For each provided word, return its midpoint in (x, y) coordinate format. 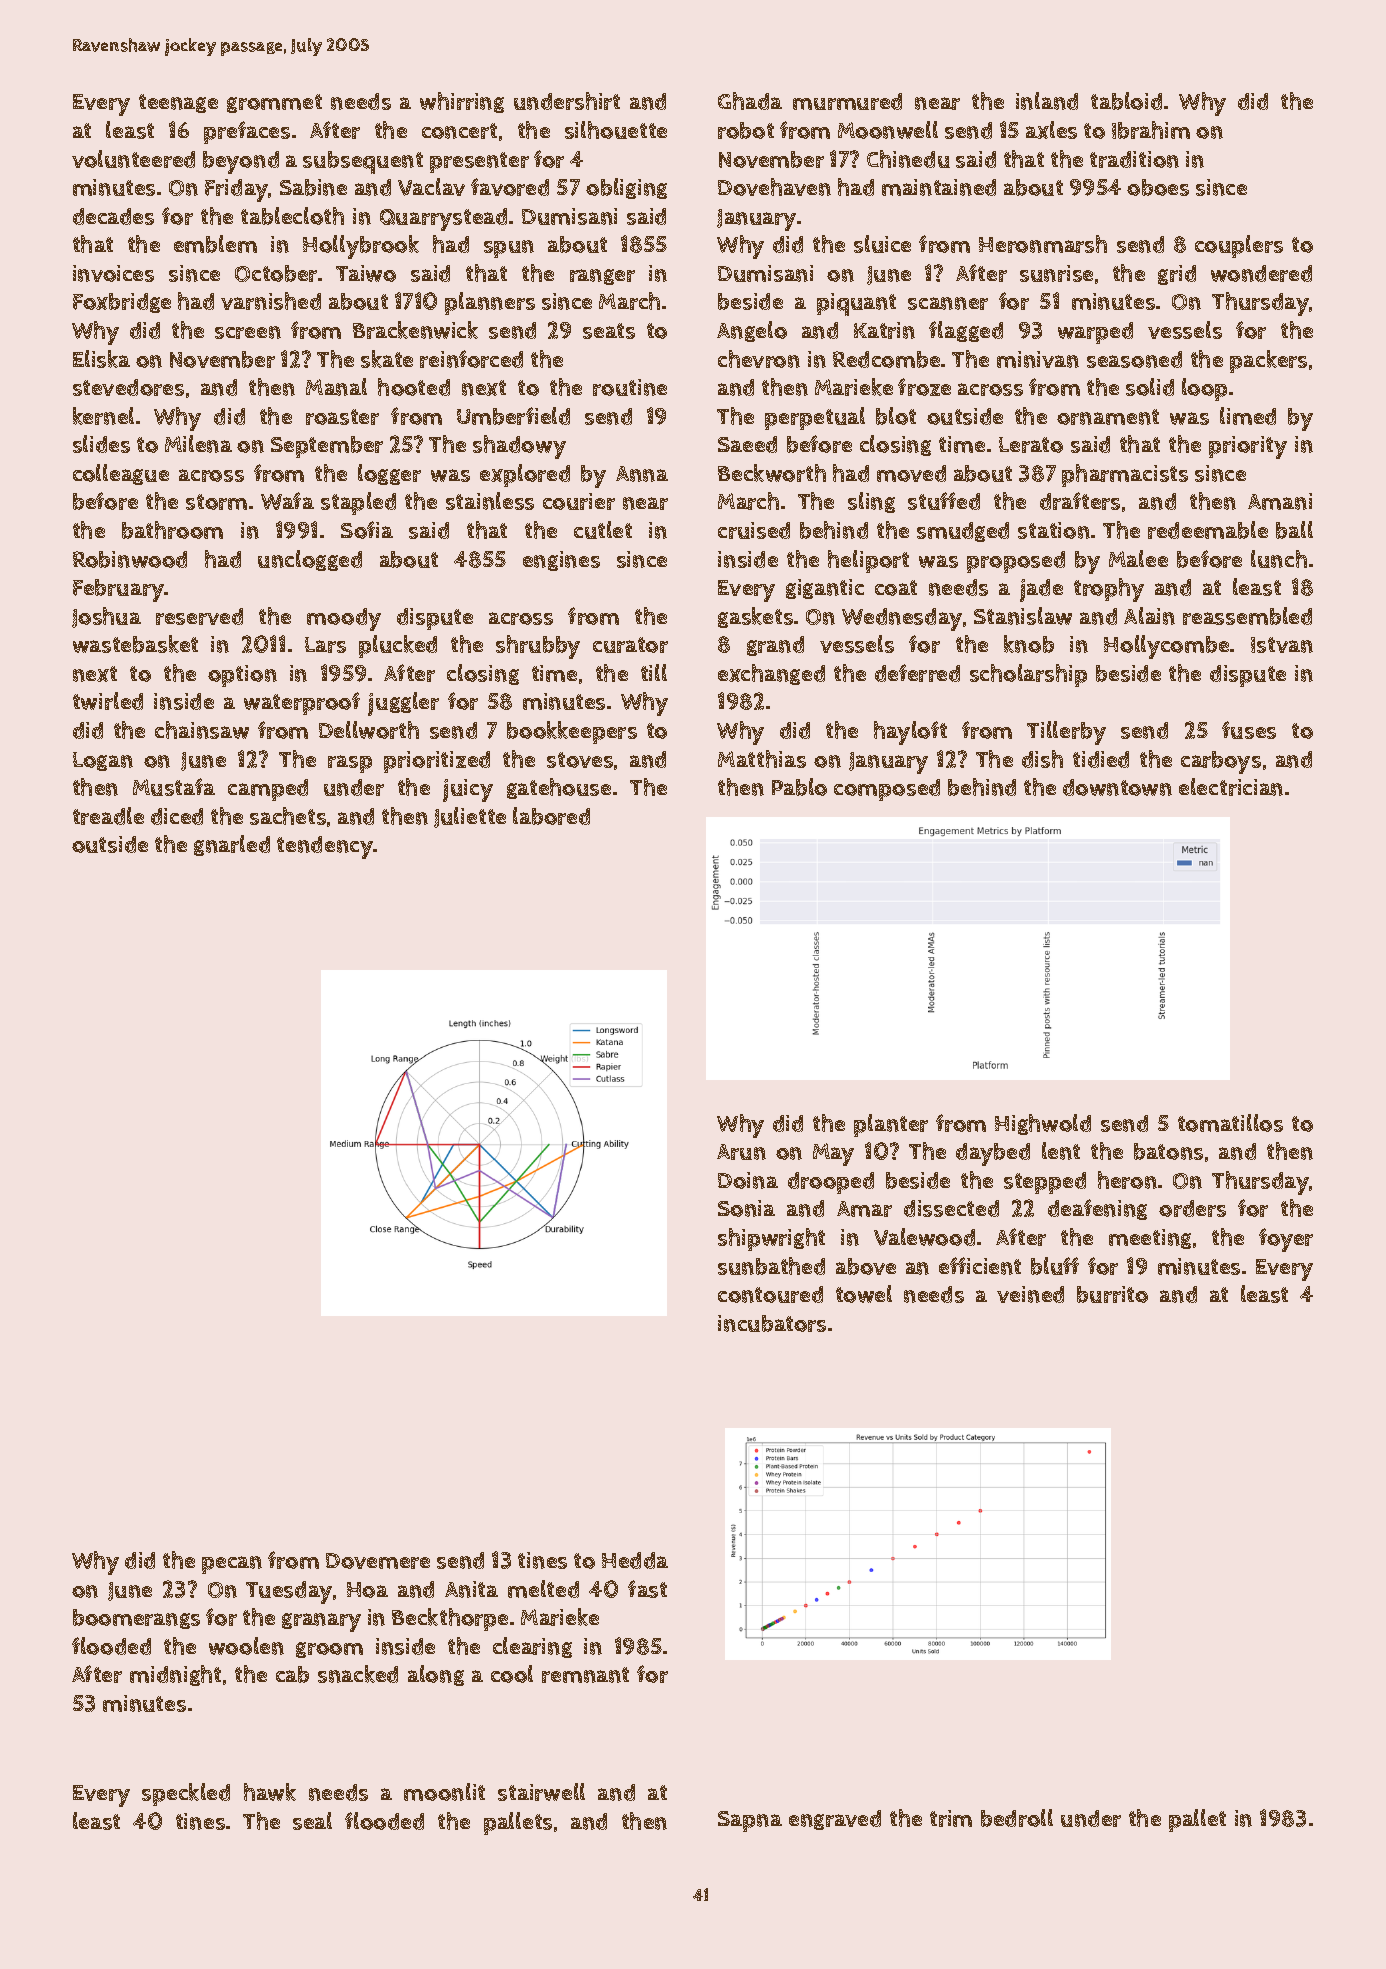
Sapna (750, 1821)
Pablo (799, 787)
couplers (1239, 246)
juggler (403, 704)
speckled (186, 1794)
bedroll (1017, 1818)
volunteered (133, 159)
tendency (325, 847)
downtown (1117, 787)
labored (551, 816)
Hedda (635, 1560)
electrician (1231, 787)
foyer (1286, 1240)
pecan (232, 1565)
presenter (479, 162)
